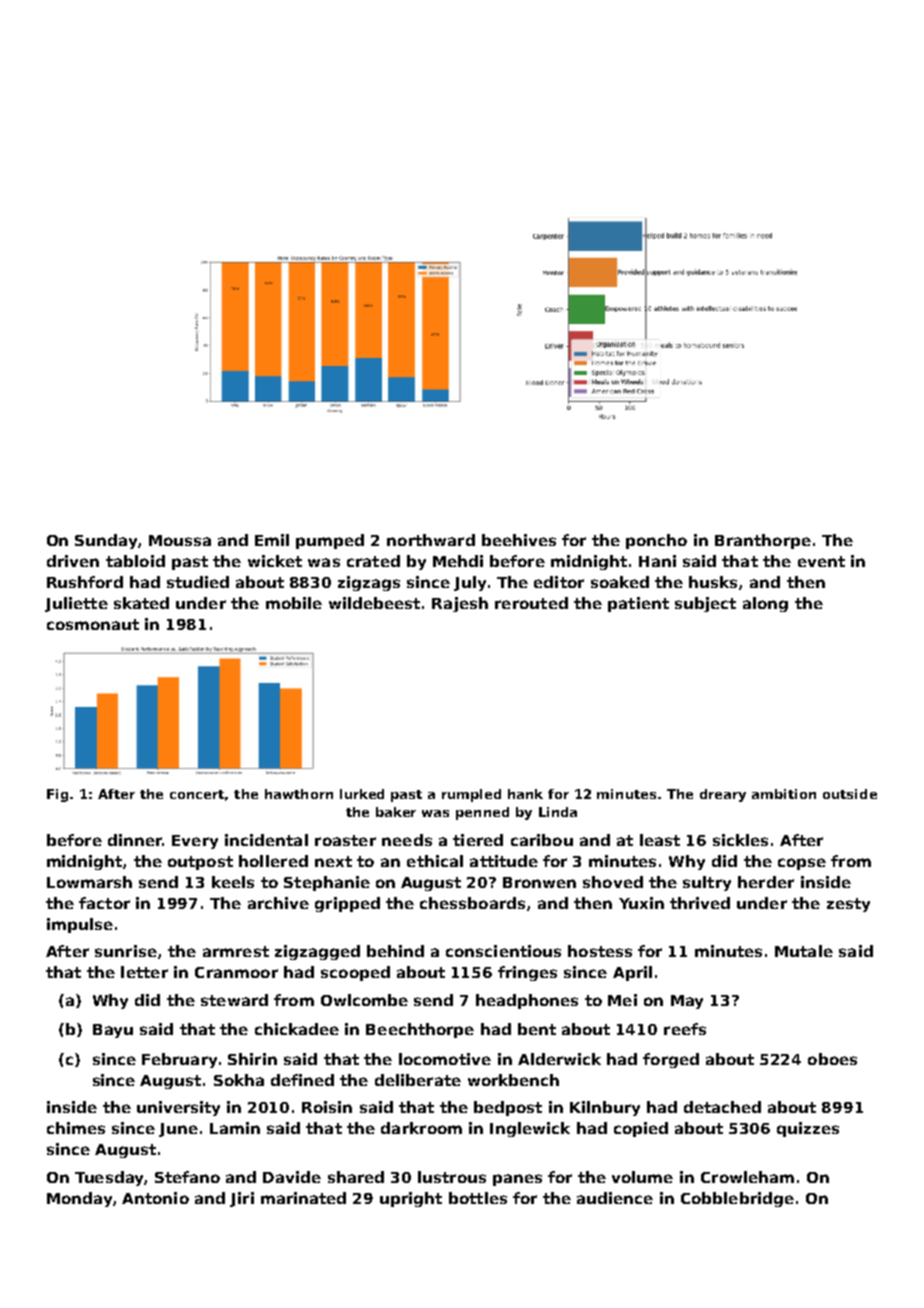 This screenshot has width=924, height=1308. I want to click on ethical, so click(435, 861).
